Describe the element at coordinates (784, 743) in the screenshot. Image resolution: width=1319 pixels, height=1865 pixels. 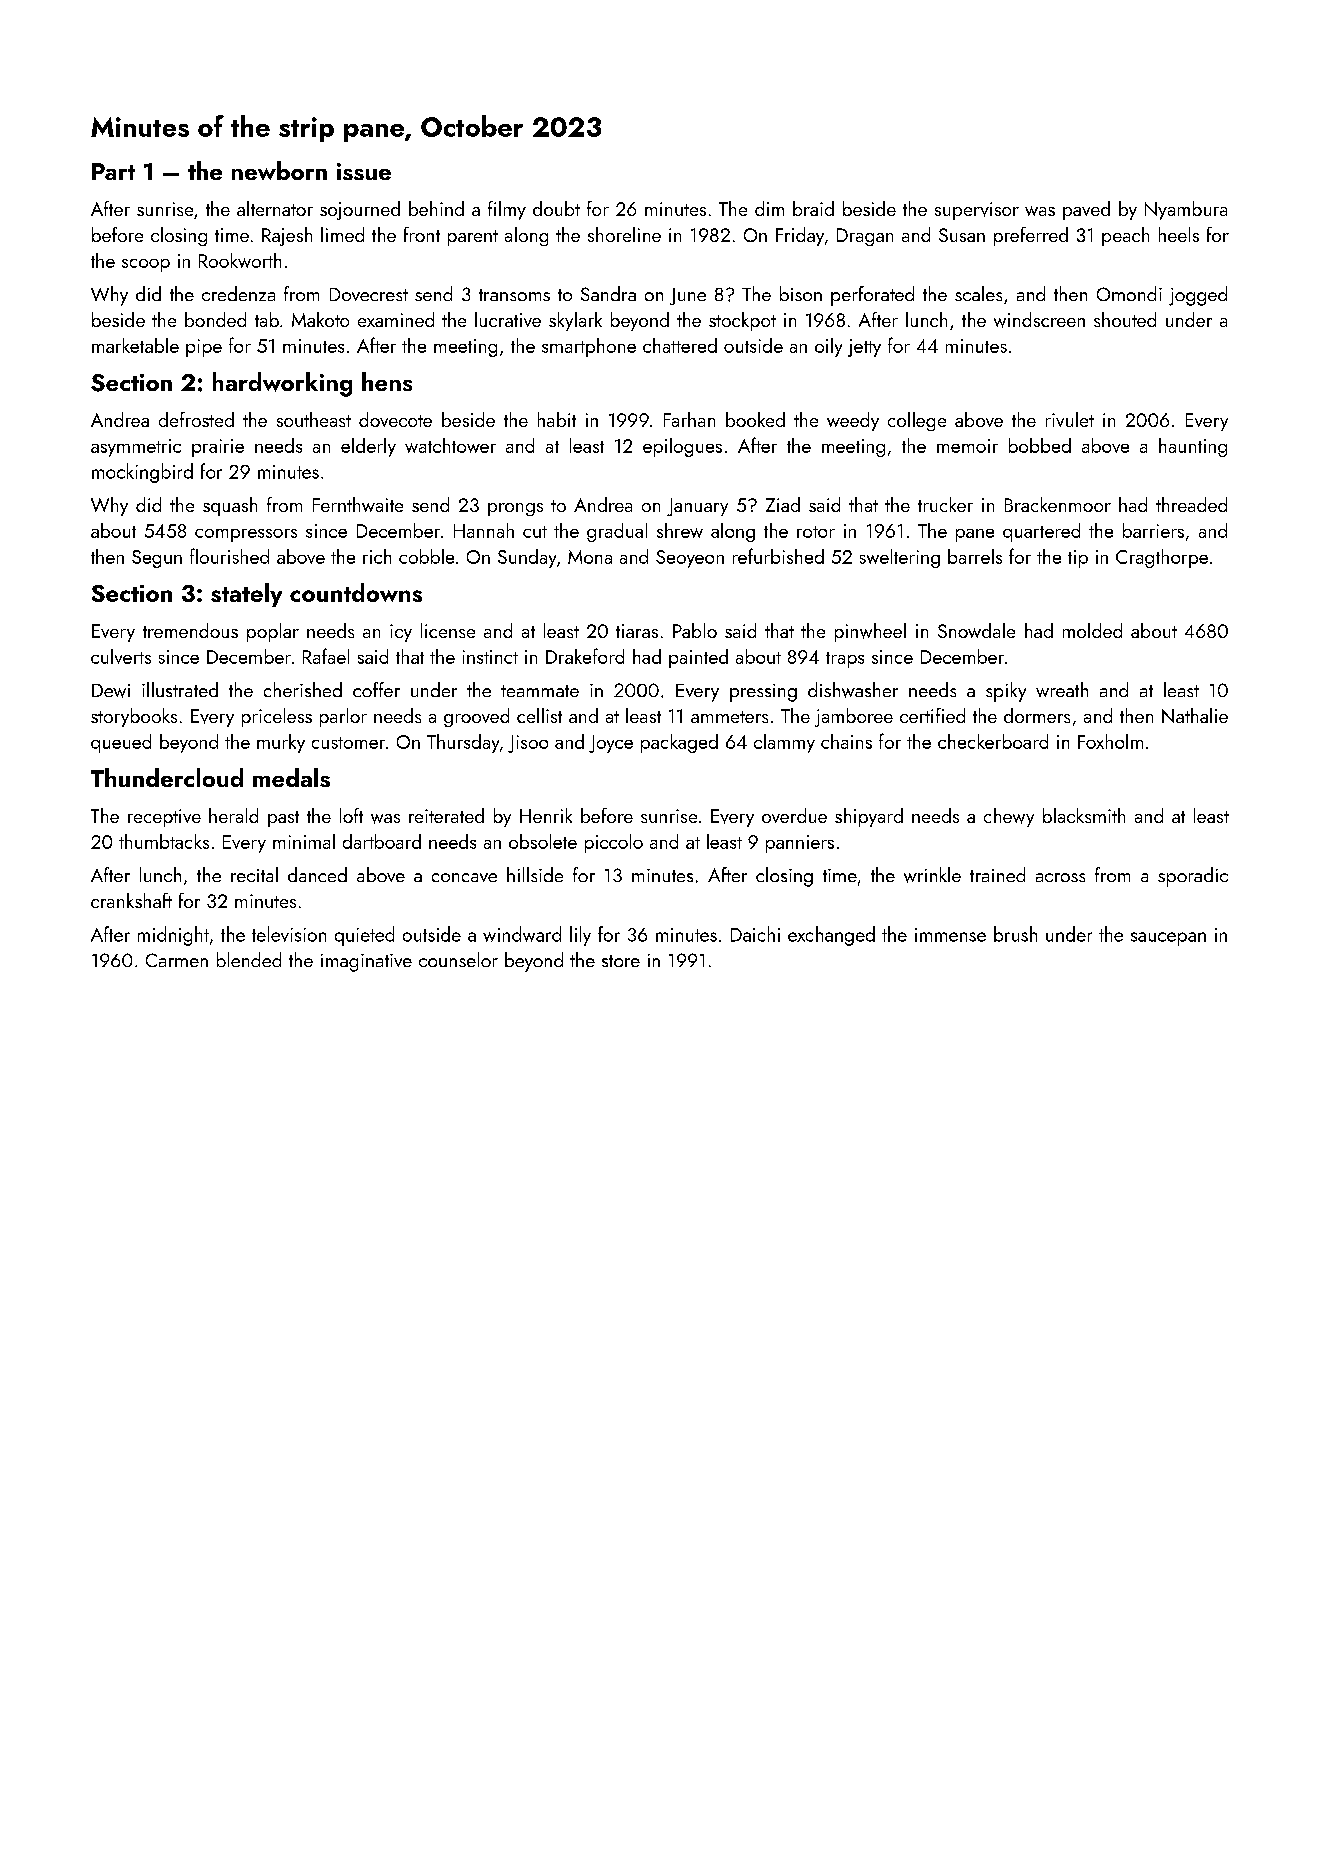
I see `clammy` at that location.
